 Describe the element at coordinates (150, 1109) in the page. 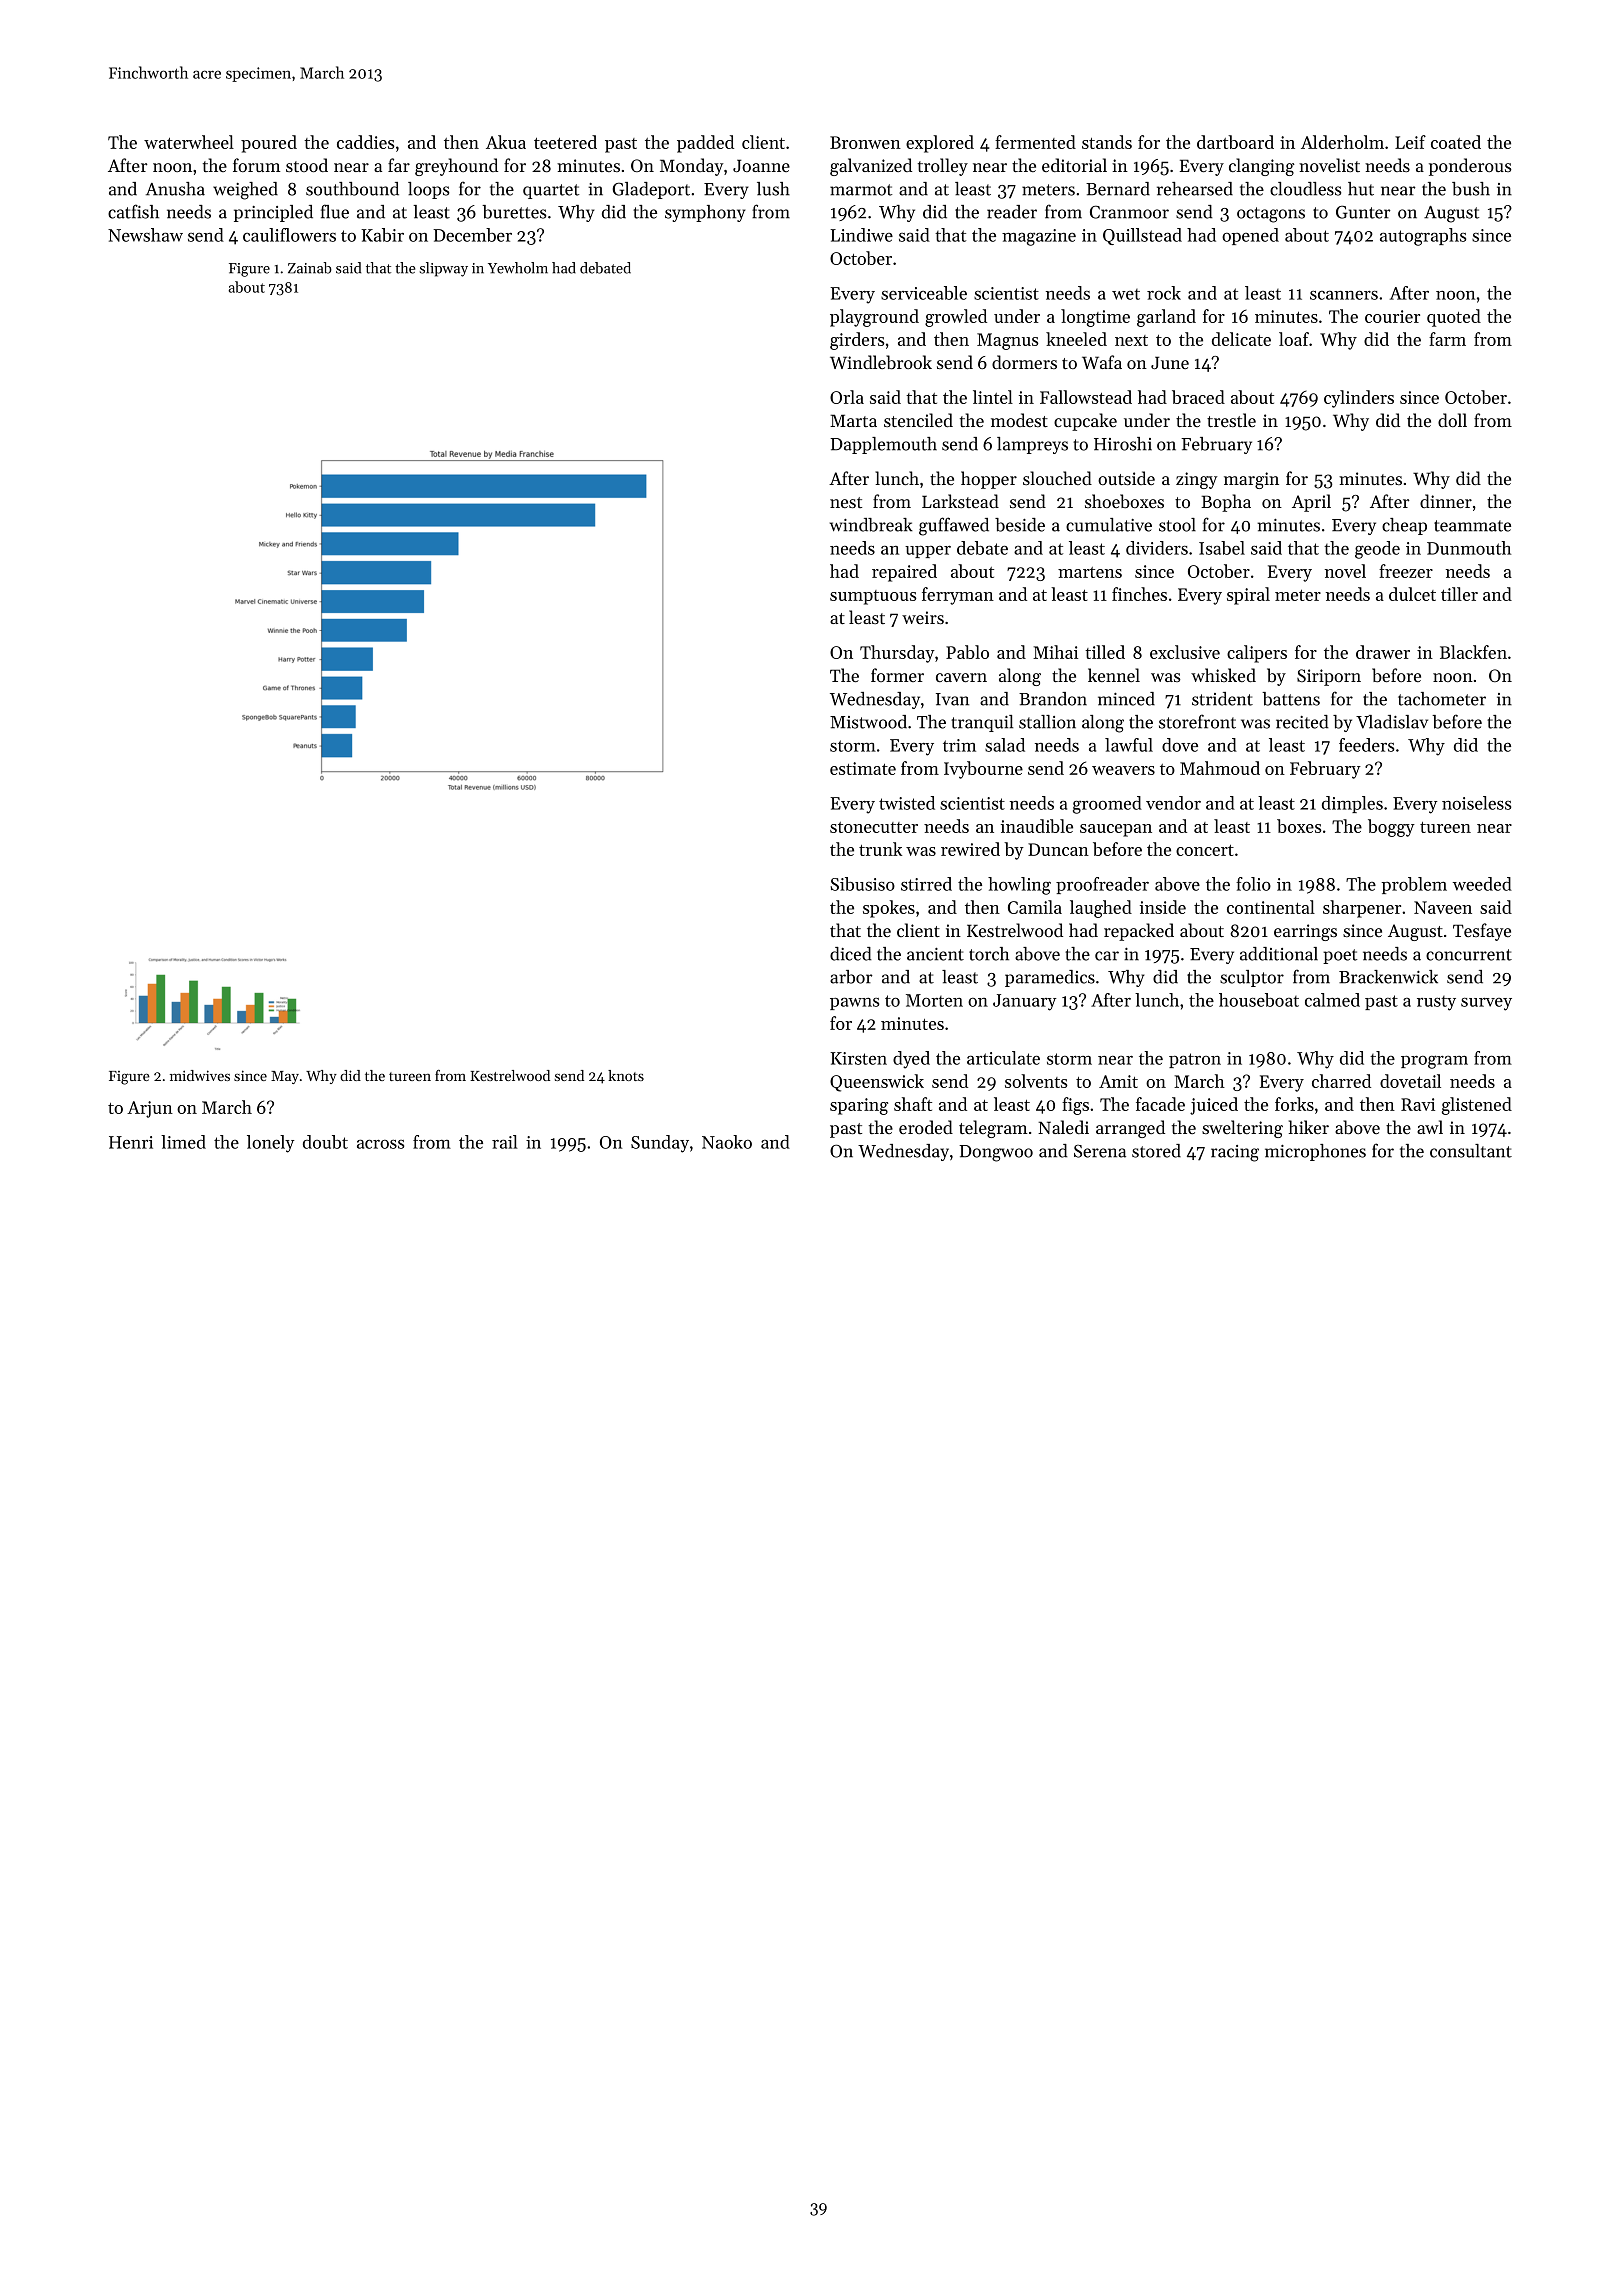

I see `Arjun` at that location.
